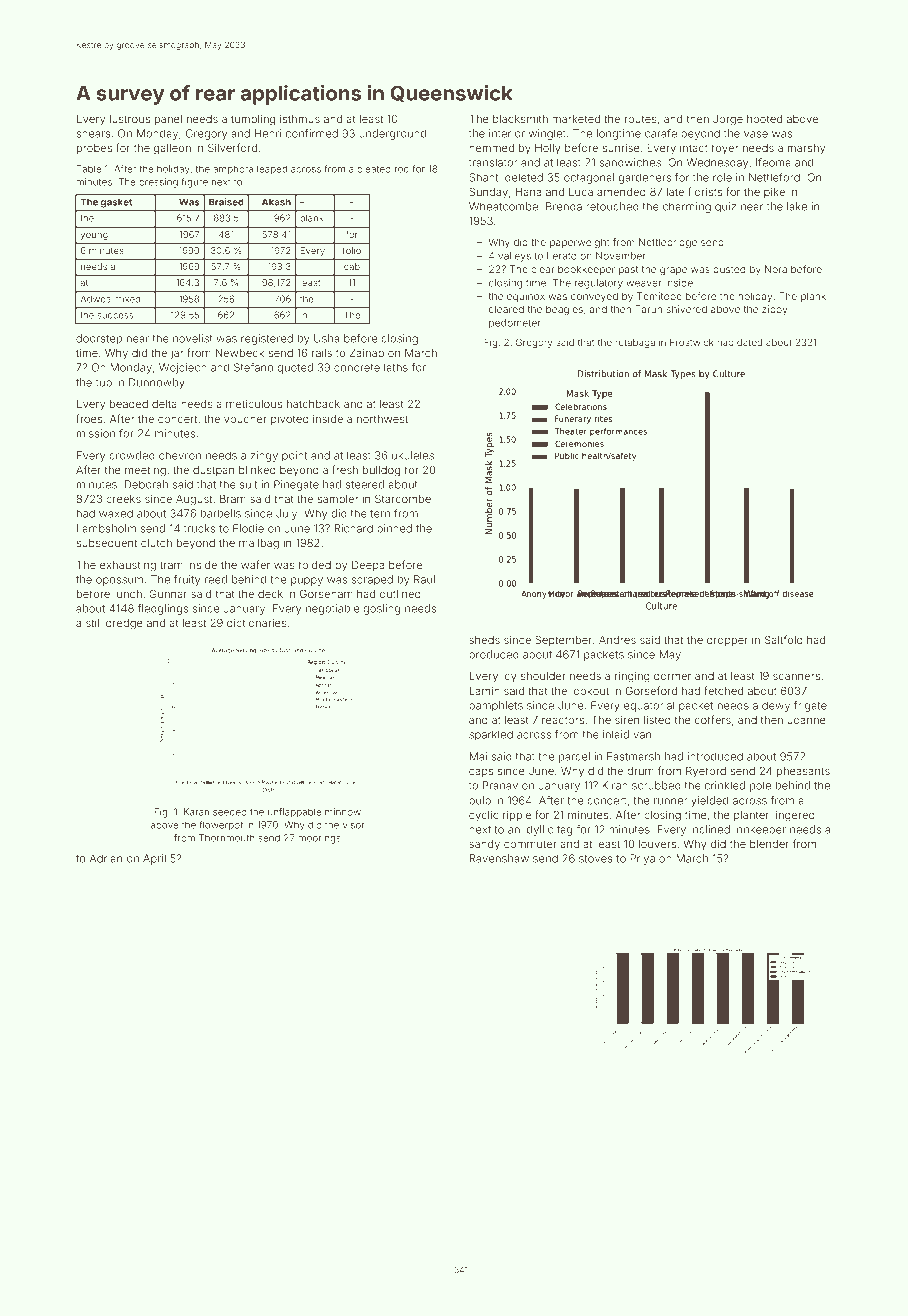 Image resolution: width=908 pixels, height=1316 pixels. Describe the element at coordinates (722, 177) in the screenshot. I see `role` at that location.
